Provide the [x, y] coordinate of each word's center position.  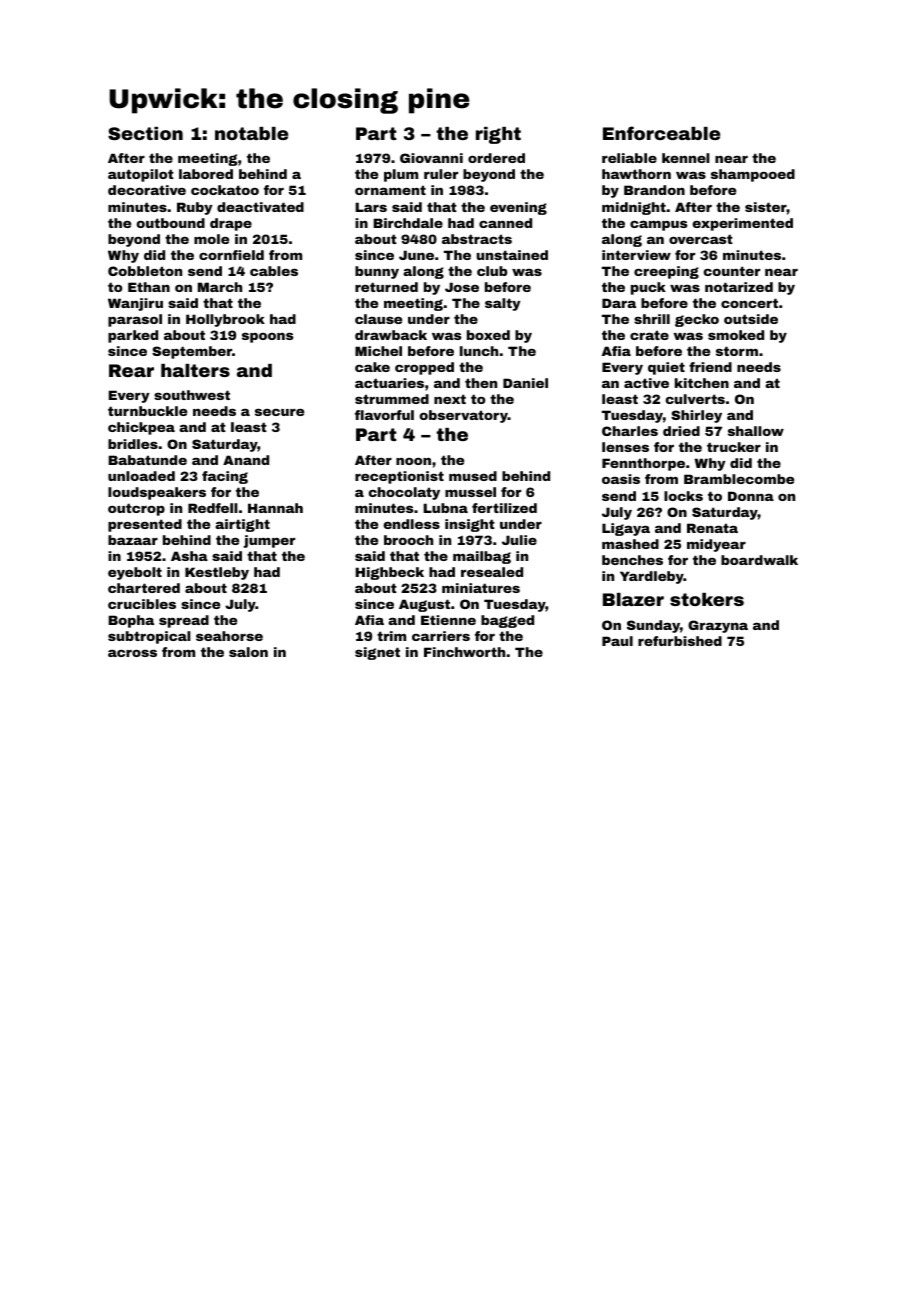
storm [737, 351]
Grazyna [718, 626]
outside [751, 319]
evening [518, 208]
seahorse [229, 636]
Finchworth [464, 652]
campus [658, 225]
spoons [267, 337]
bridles [133, 444]
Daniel [525, 383]
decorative [147, 190]
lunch [479, 351]
